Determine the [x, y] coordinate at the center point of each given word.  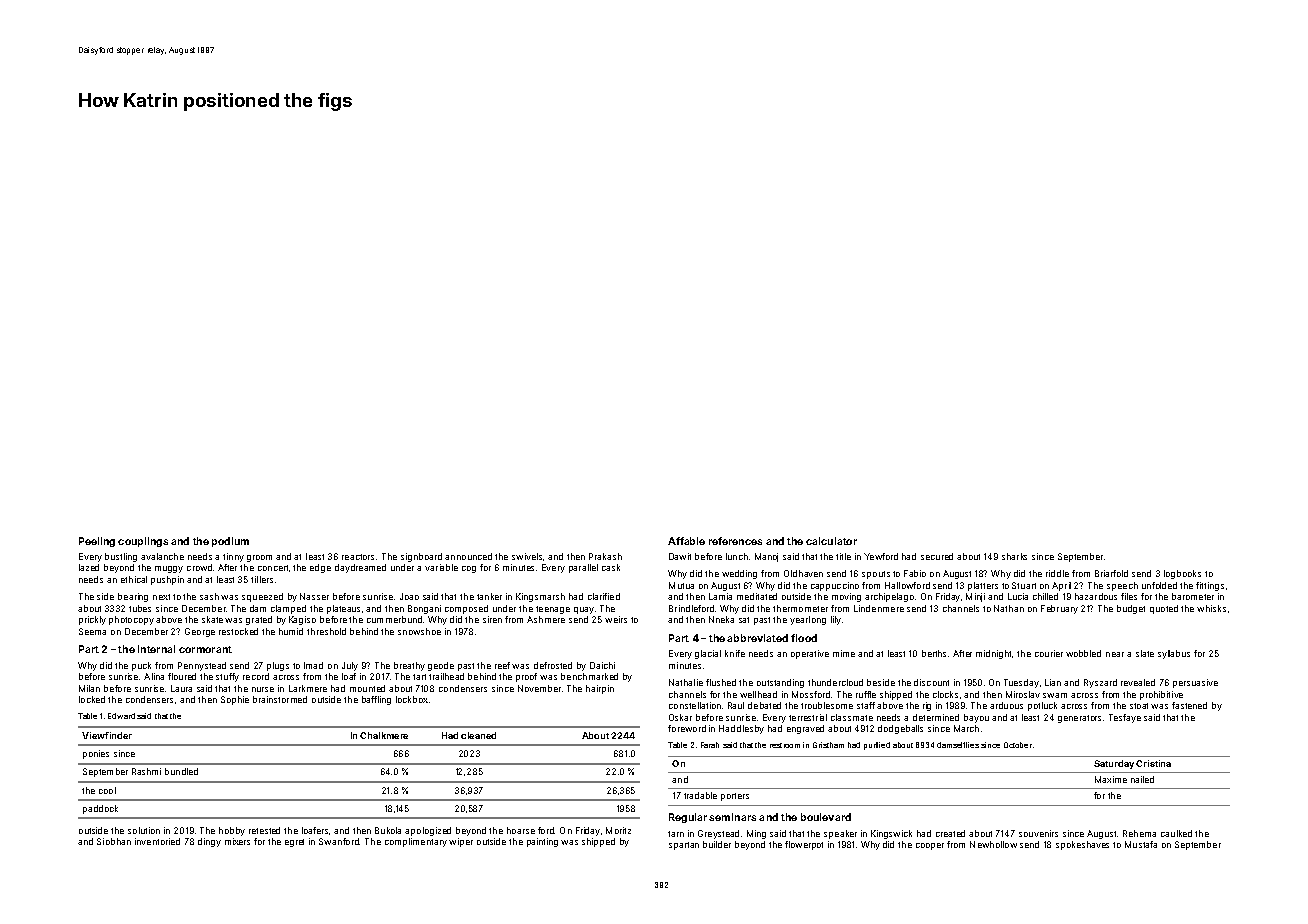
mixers [237, 841]
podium [230, 542]
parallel [583, 568]
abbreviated [757, 638]
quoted [1164, 609]
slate [1145, 653]
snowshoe [419, 631]
